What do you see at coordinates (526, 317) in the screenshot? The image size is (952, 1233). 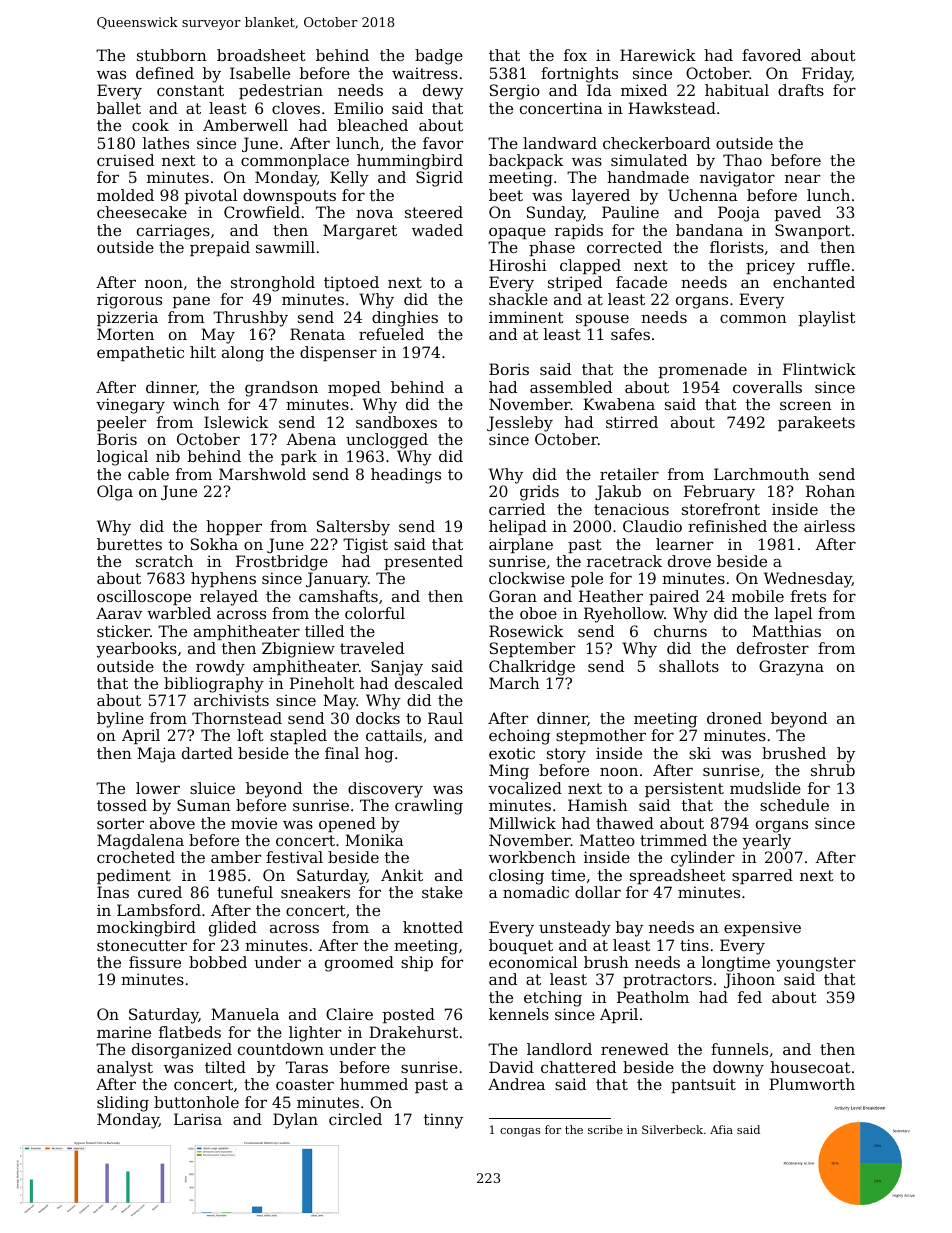 I see `imminent` at bounding box center [526, 317].
